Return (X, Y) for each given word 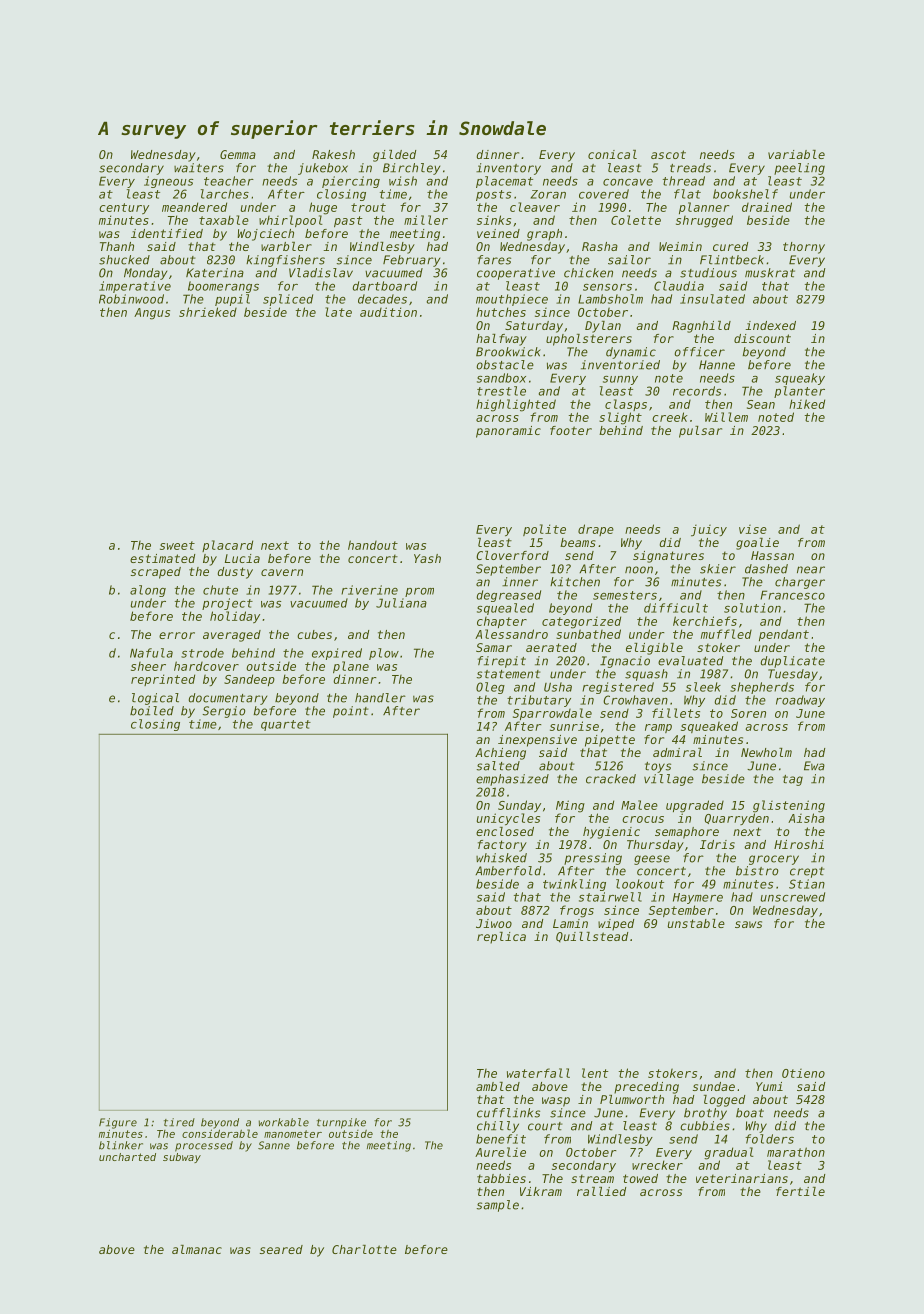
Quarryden (737, 819)
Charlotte (364, 1249)
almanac (197, 1249)
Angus (152, 314)
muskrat (770, 273)
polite (544, 530)
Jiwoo (494, 923)
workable (284, 1122)
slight (620, 418)
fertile (800, 1191)
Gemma (238, 154)
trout (368, 207)
